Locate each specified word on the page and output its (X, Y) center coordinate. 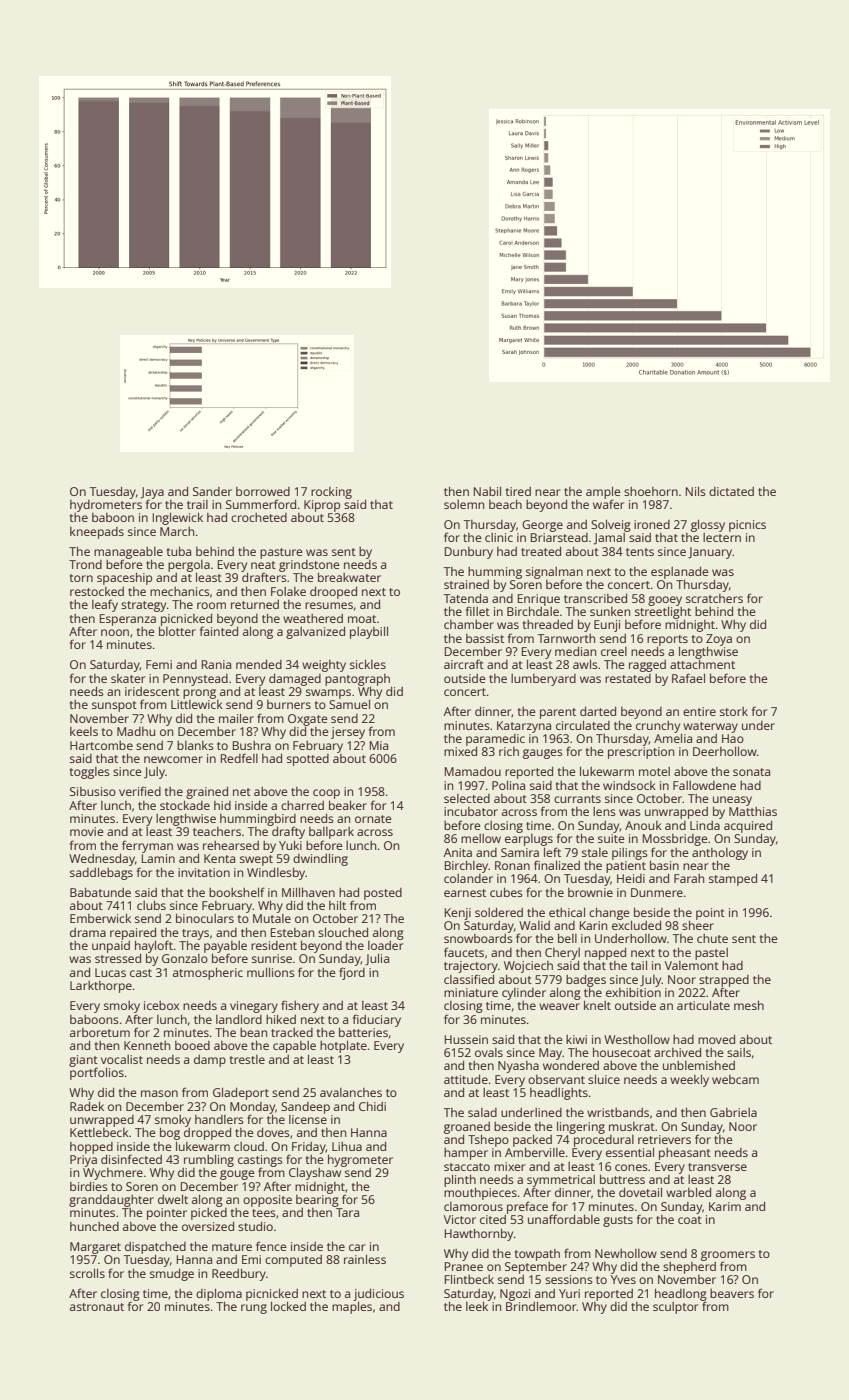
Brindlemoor (541, 1306)
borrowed (263, 491)
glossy (708, 525)
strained (466, 584)
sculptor (675, 1308)
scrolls (87, 1273)
